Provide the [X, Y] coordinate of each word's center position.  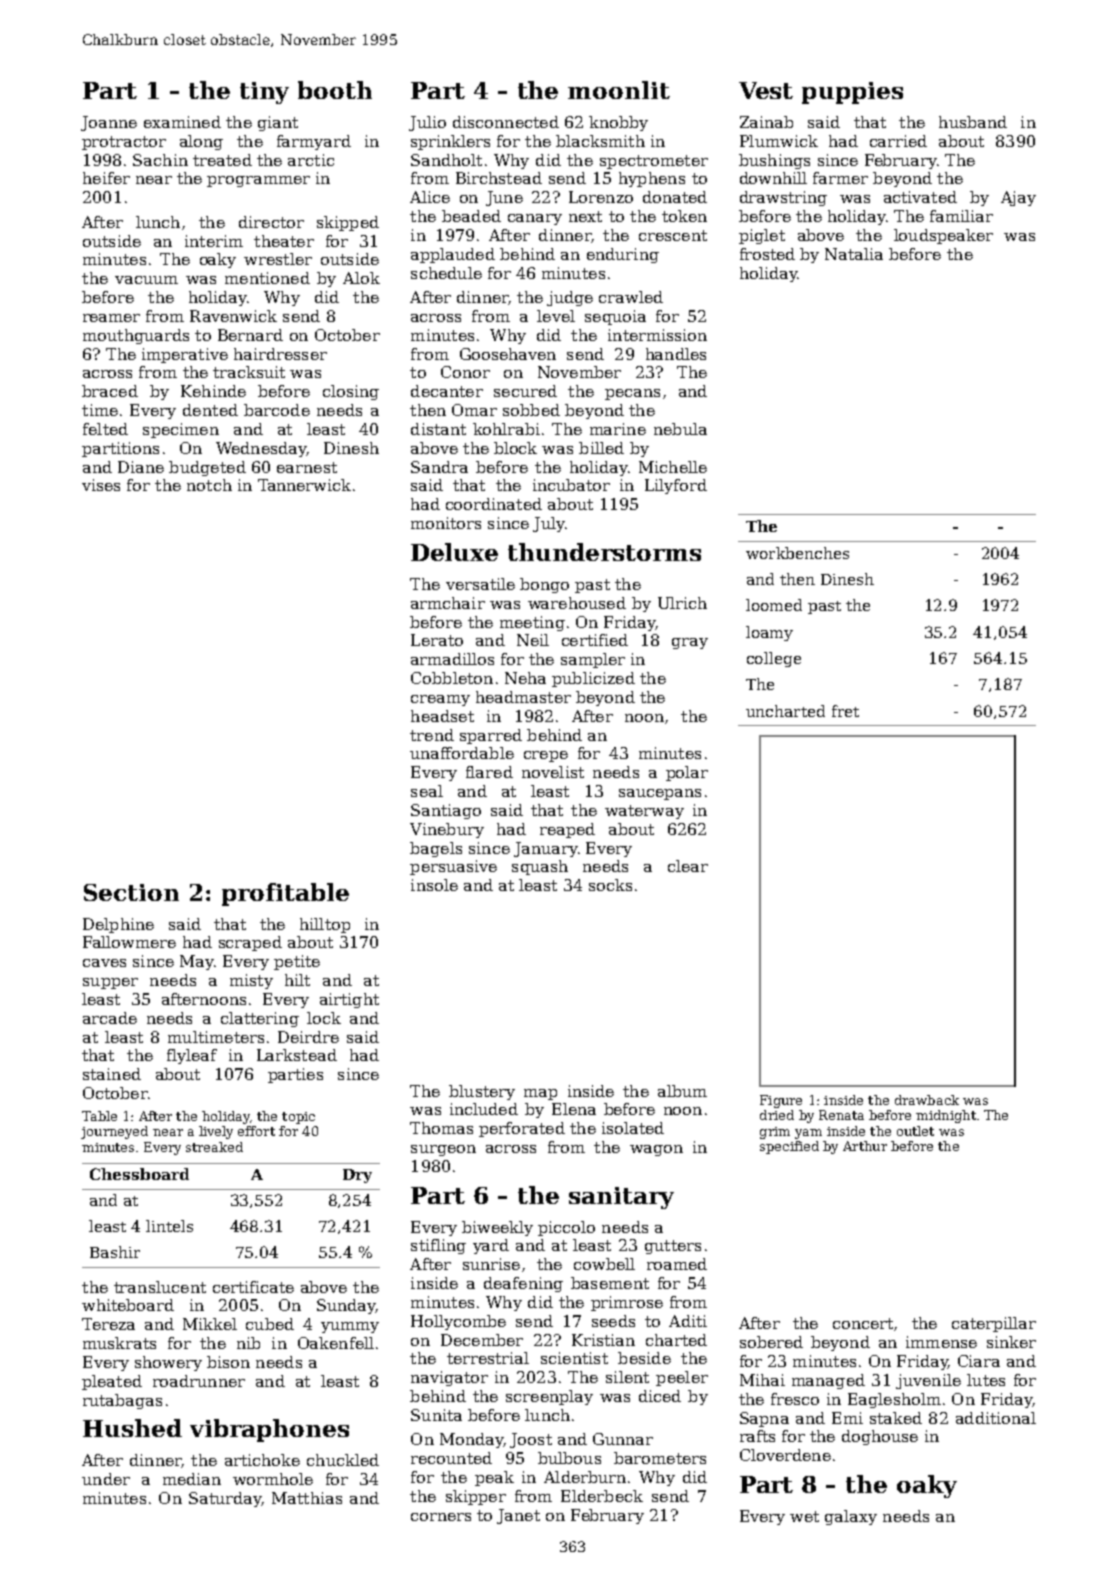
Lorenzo [601, 197]
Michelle [673, 467]
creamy [440, 700]
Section [131, 892]
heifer [106, 178]
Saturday [225, 1499]
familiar [961, 216]
